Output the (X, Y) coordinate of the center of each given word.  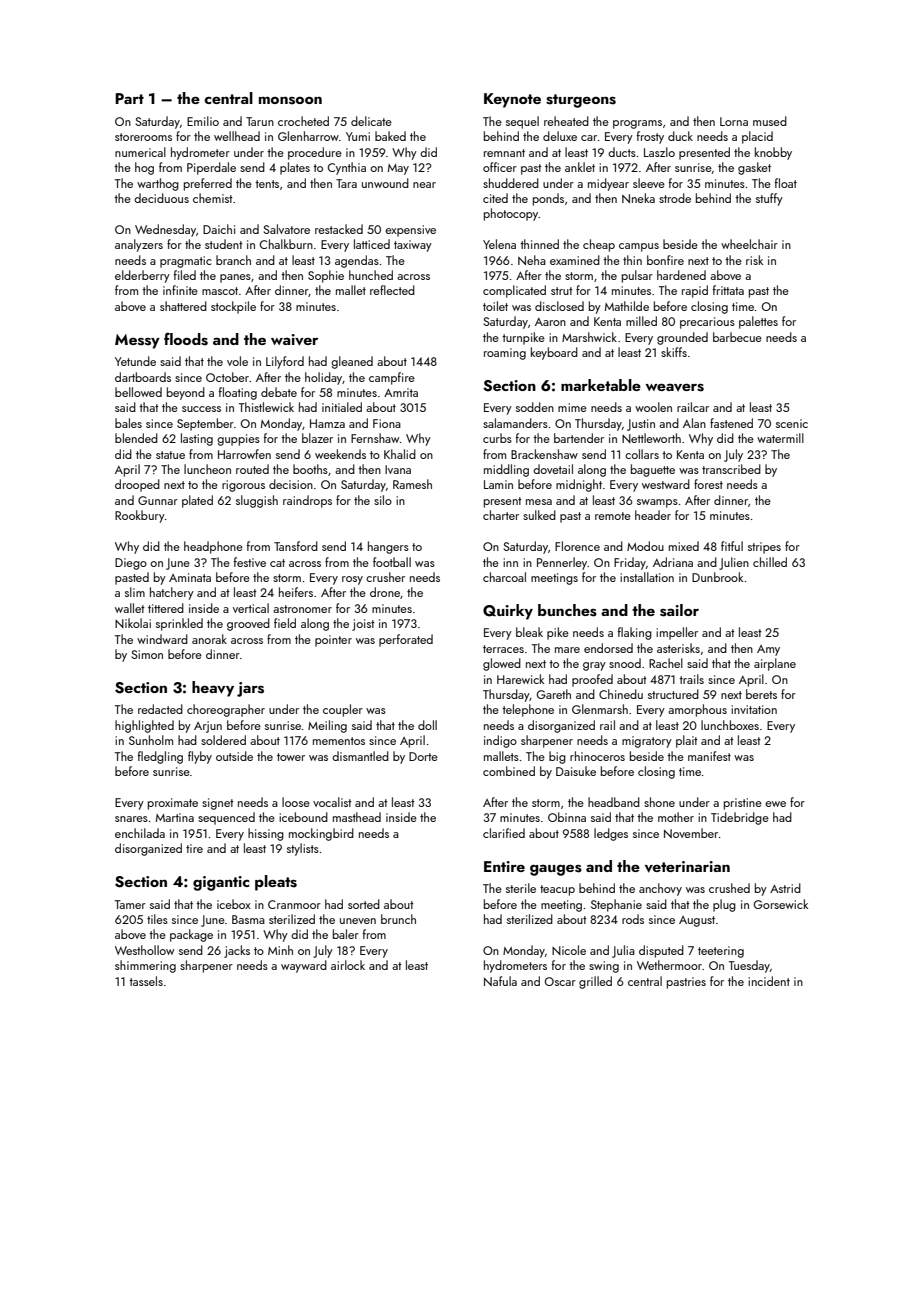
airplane (775, 664)
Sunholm (151, 740)
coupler (343, 710)
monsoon (290, 100)
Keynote (512, 100)
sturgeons (581, 101)
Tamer (130, 904)
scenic (792, 423)
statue (170, 455)
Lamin (498, 484)
